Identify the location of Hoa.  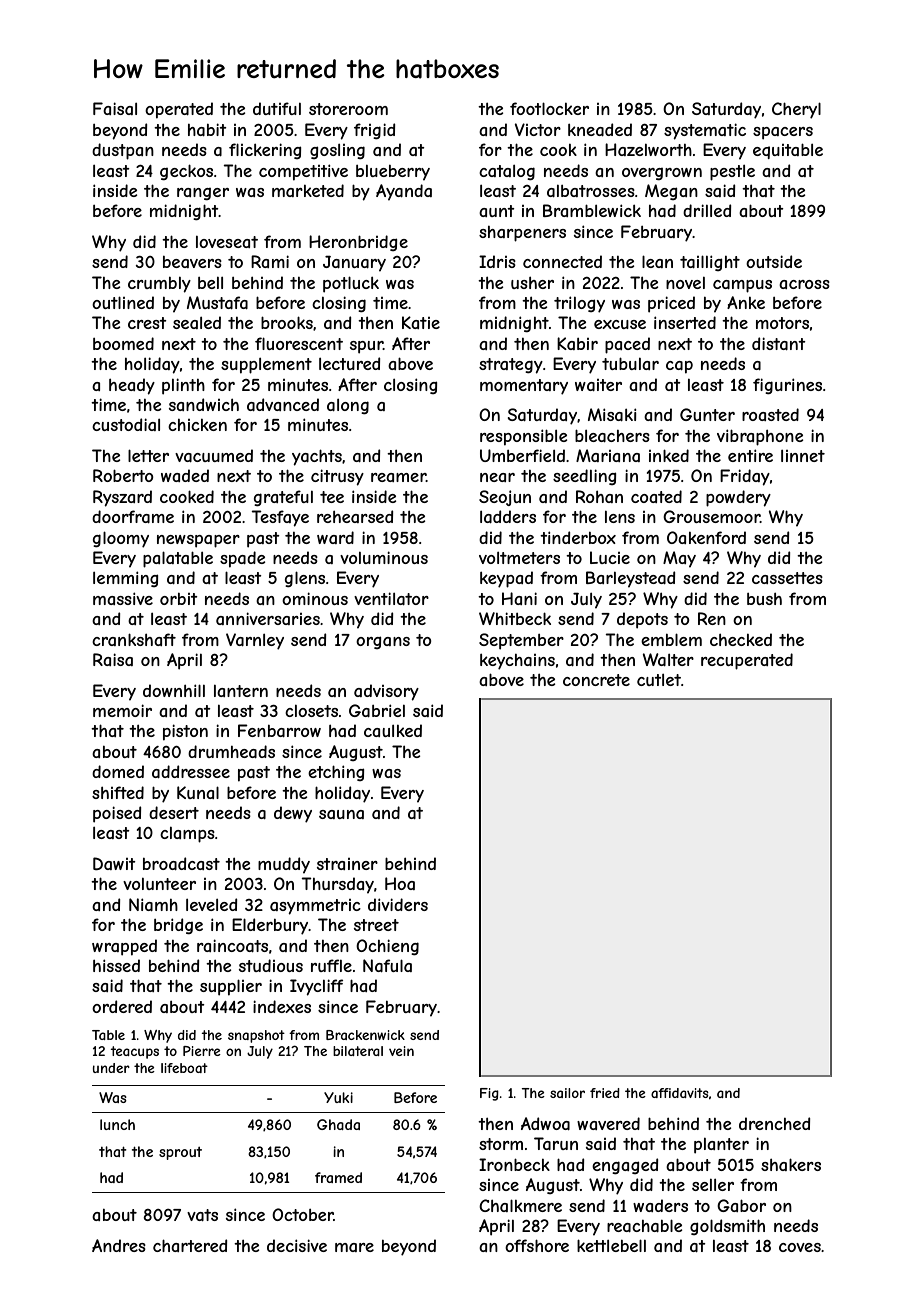
(400, 883).
